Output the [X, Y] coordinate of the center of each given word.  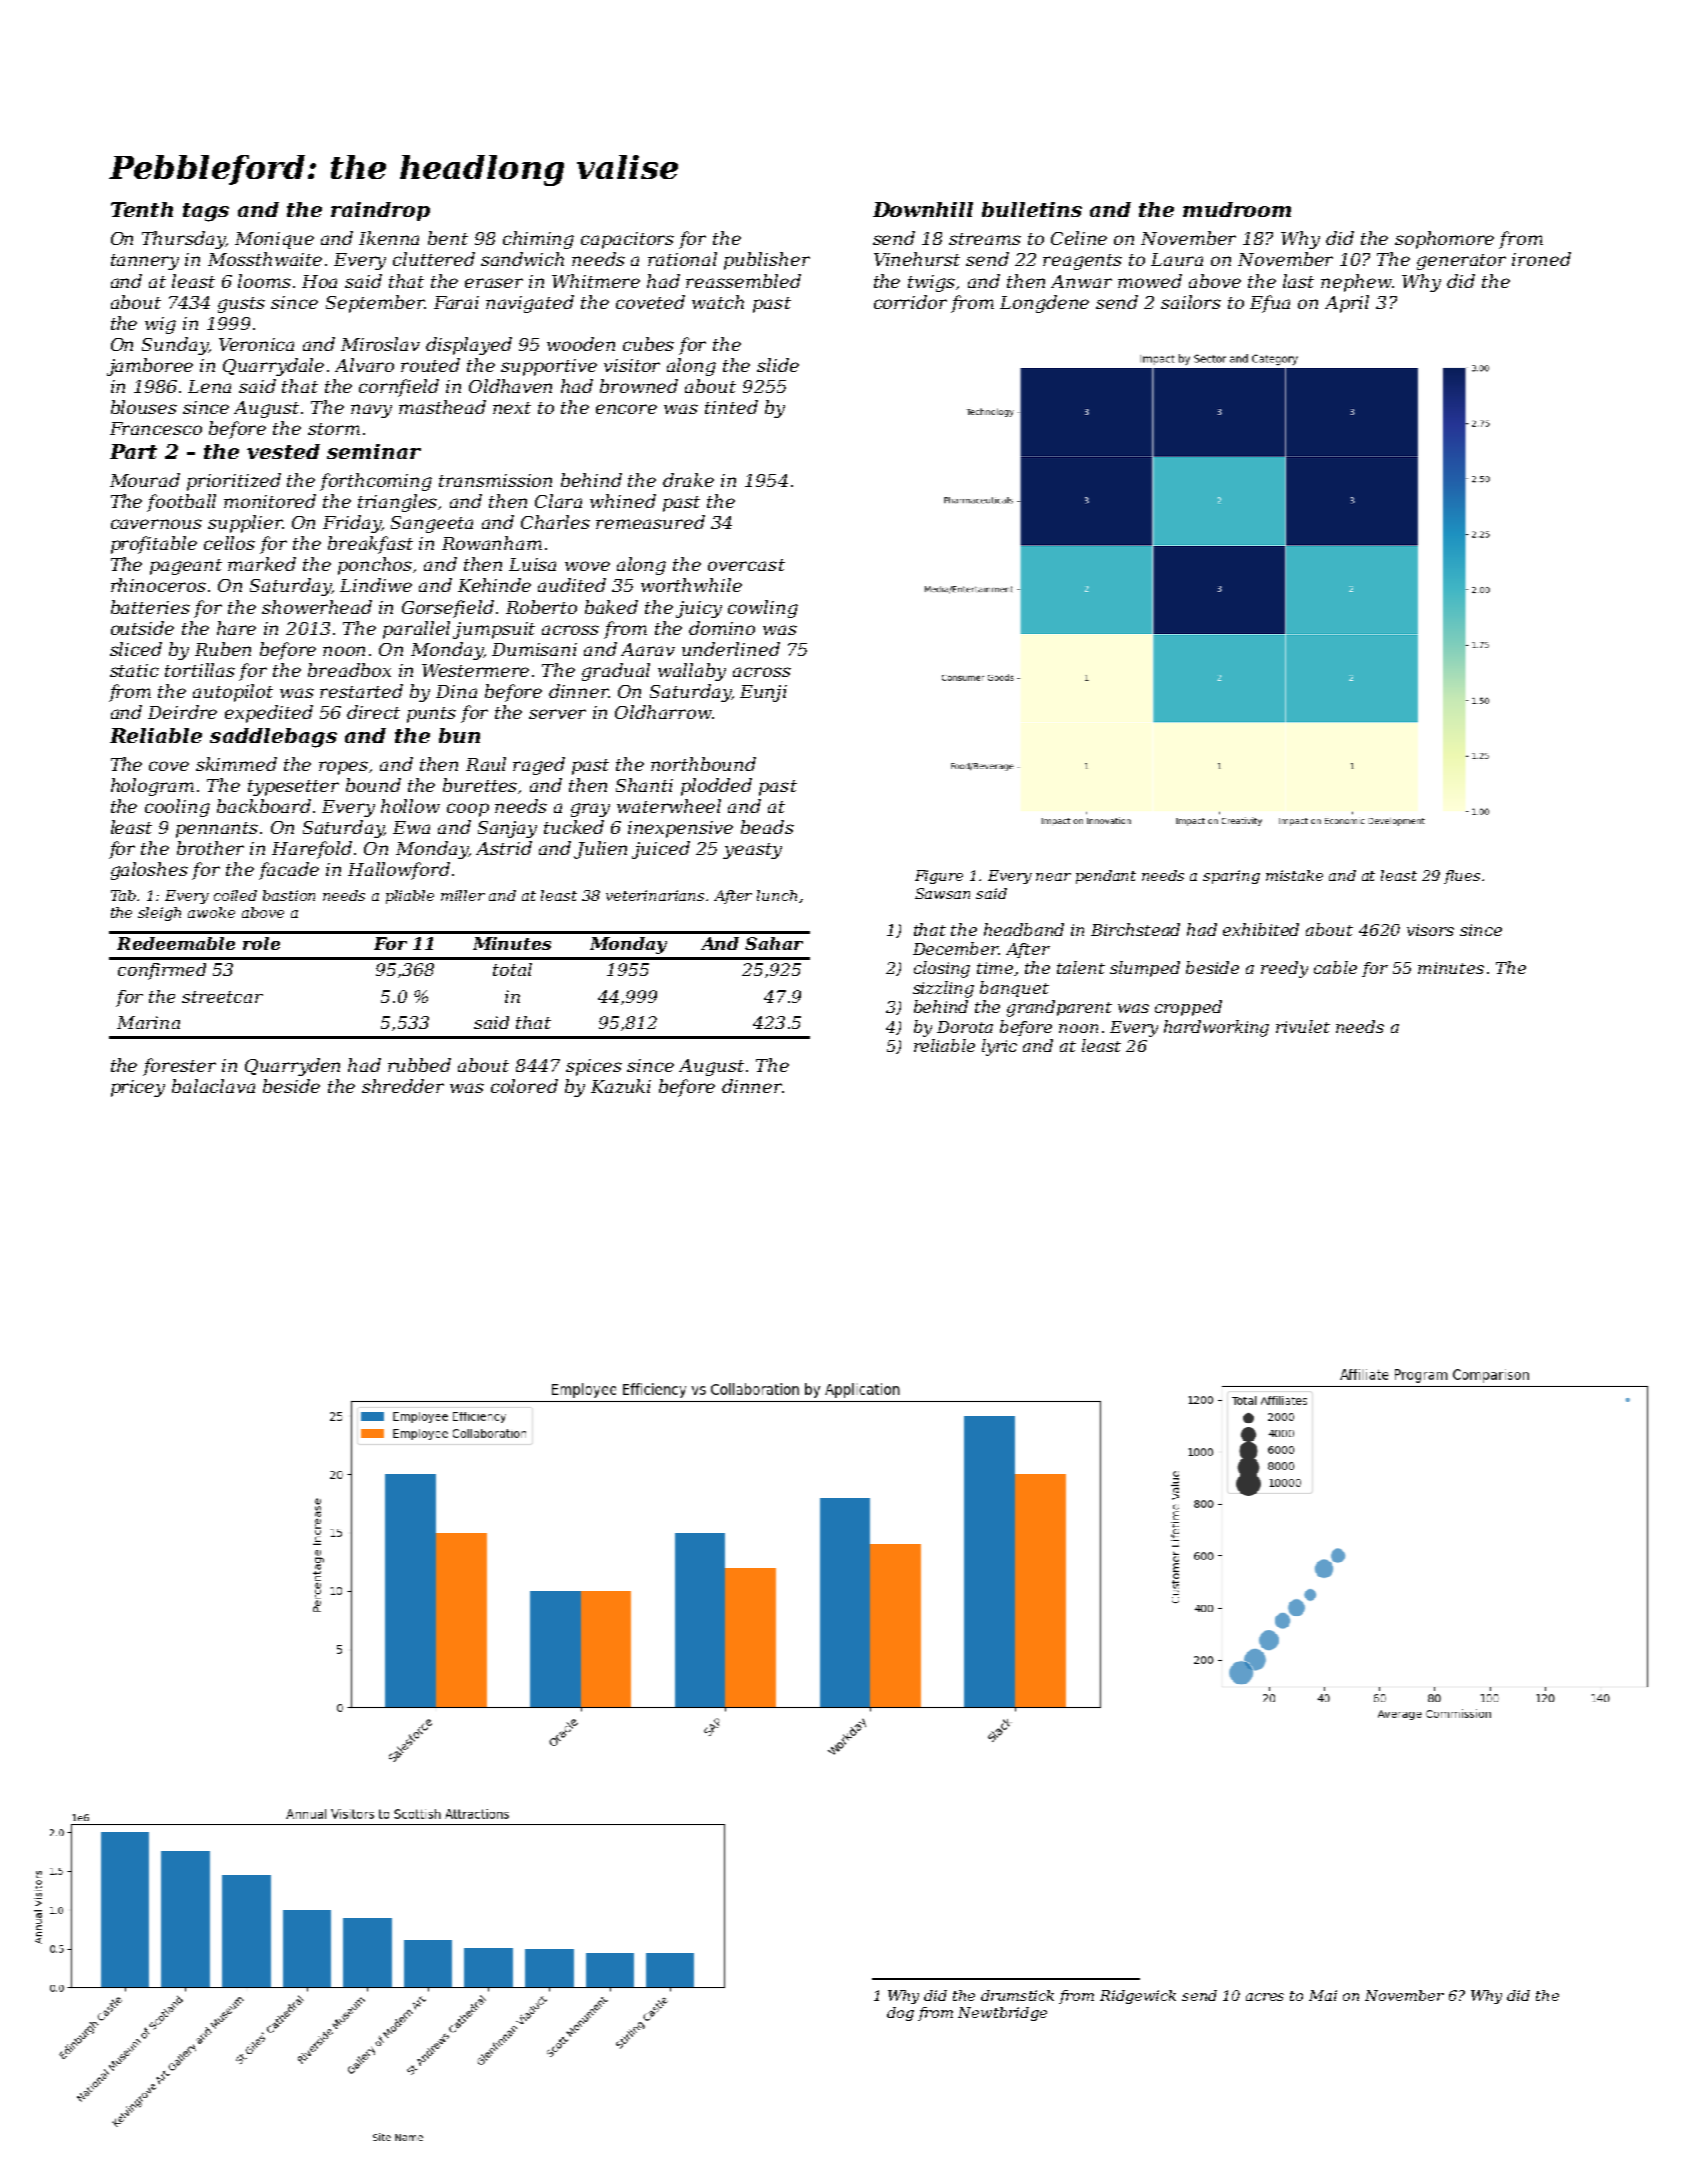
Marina [148, 1022]
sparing [1231, 877]
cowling [763, 609]
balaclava [213, 1086]
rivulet [1303, 1026]
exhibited [1261, 929]
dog [900, 2014]
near [1053, 877]
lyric [999, 1047]
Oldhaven [510, 386]
